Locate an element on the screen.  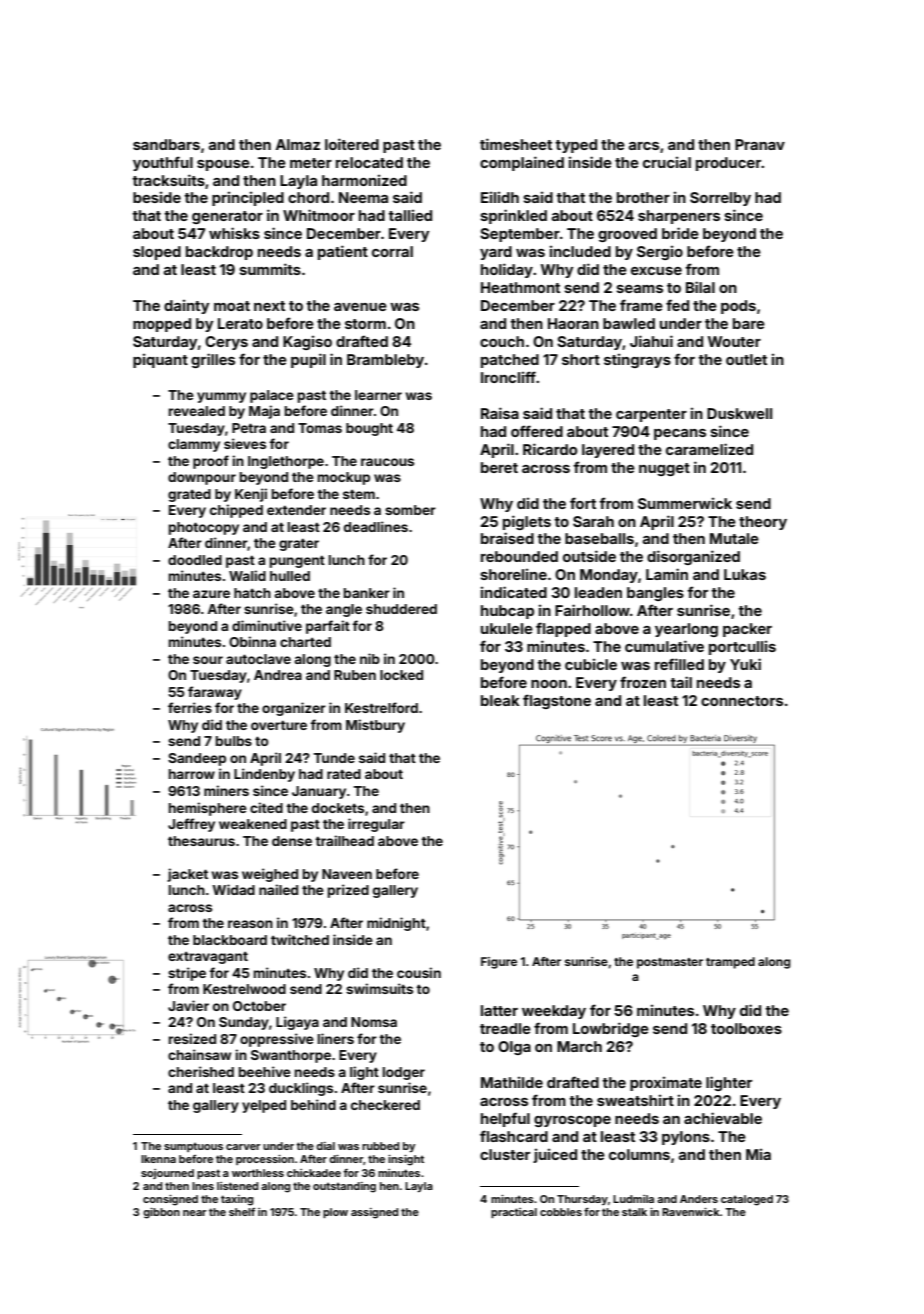
Jeffrey is located at coordinates (191, 825).
